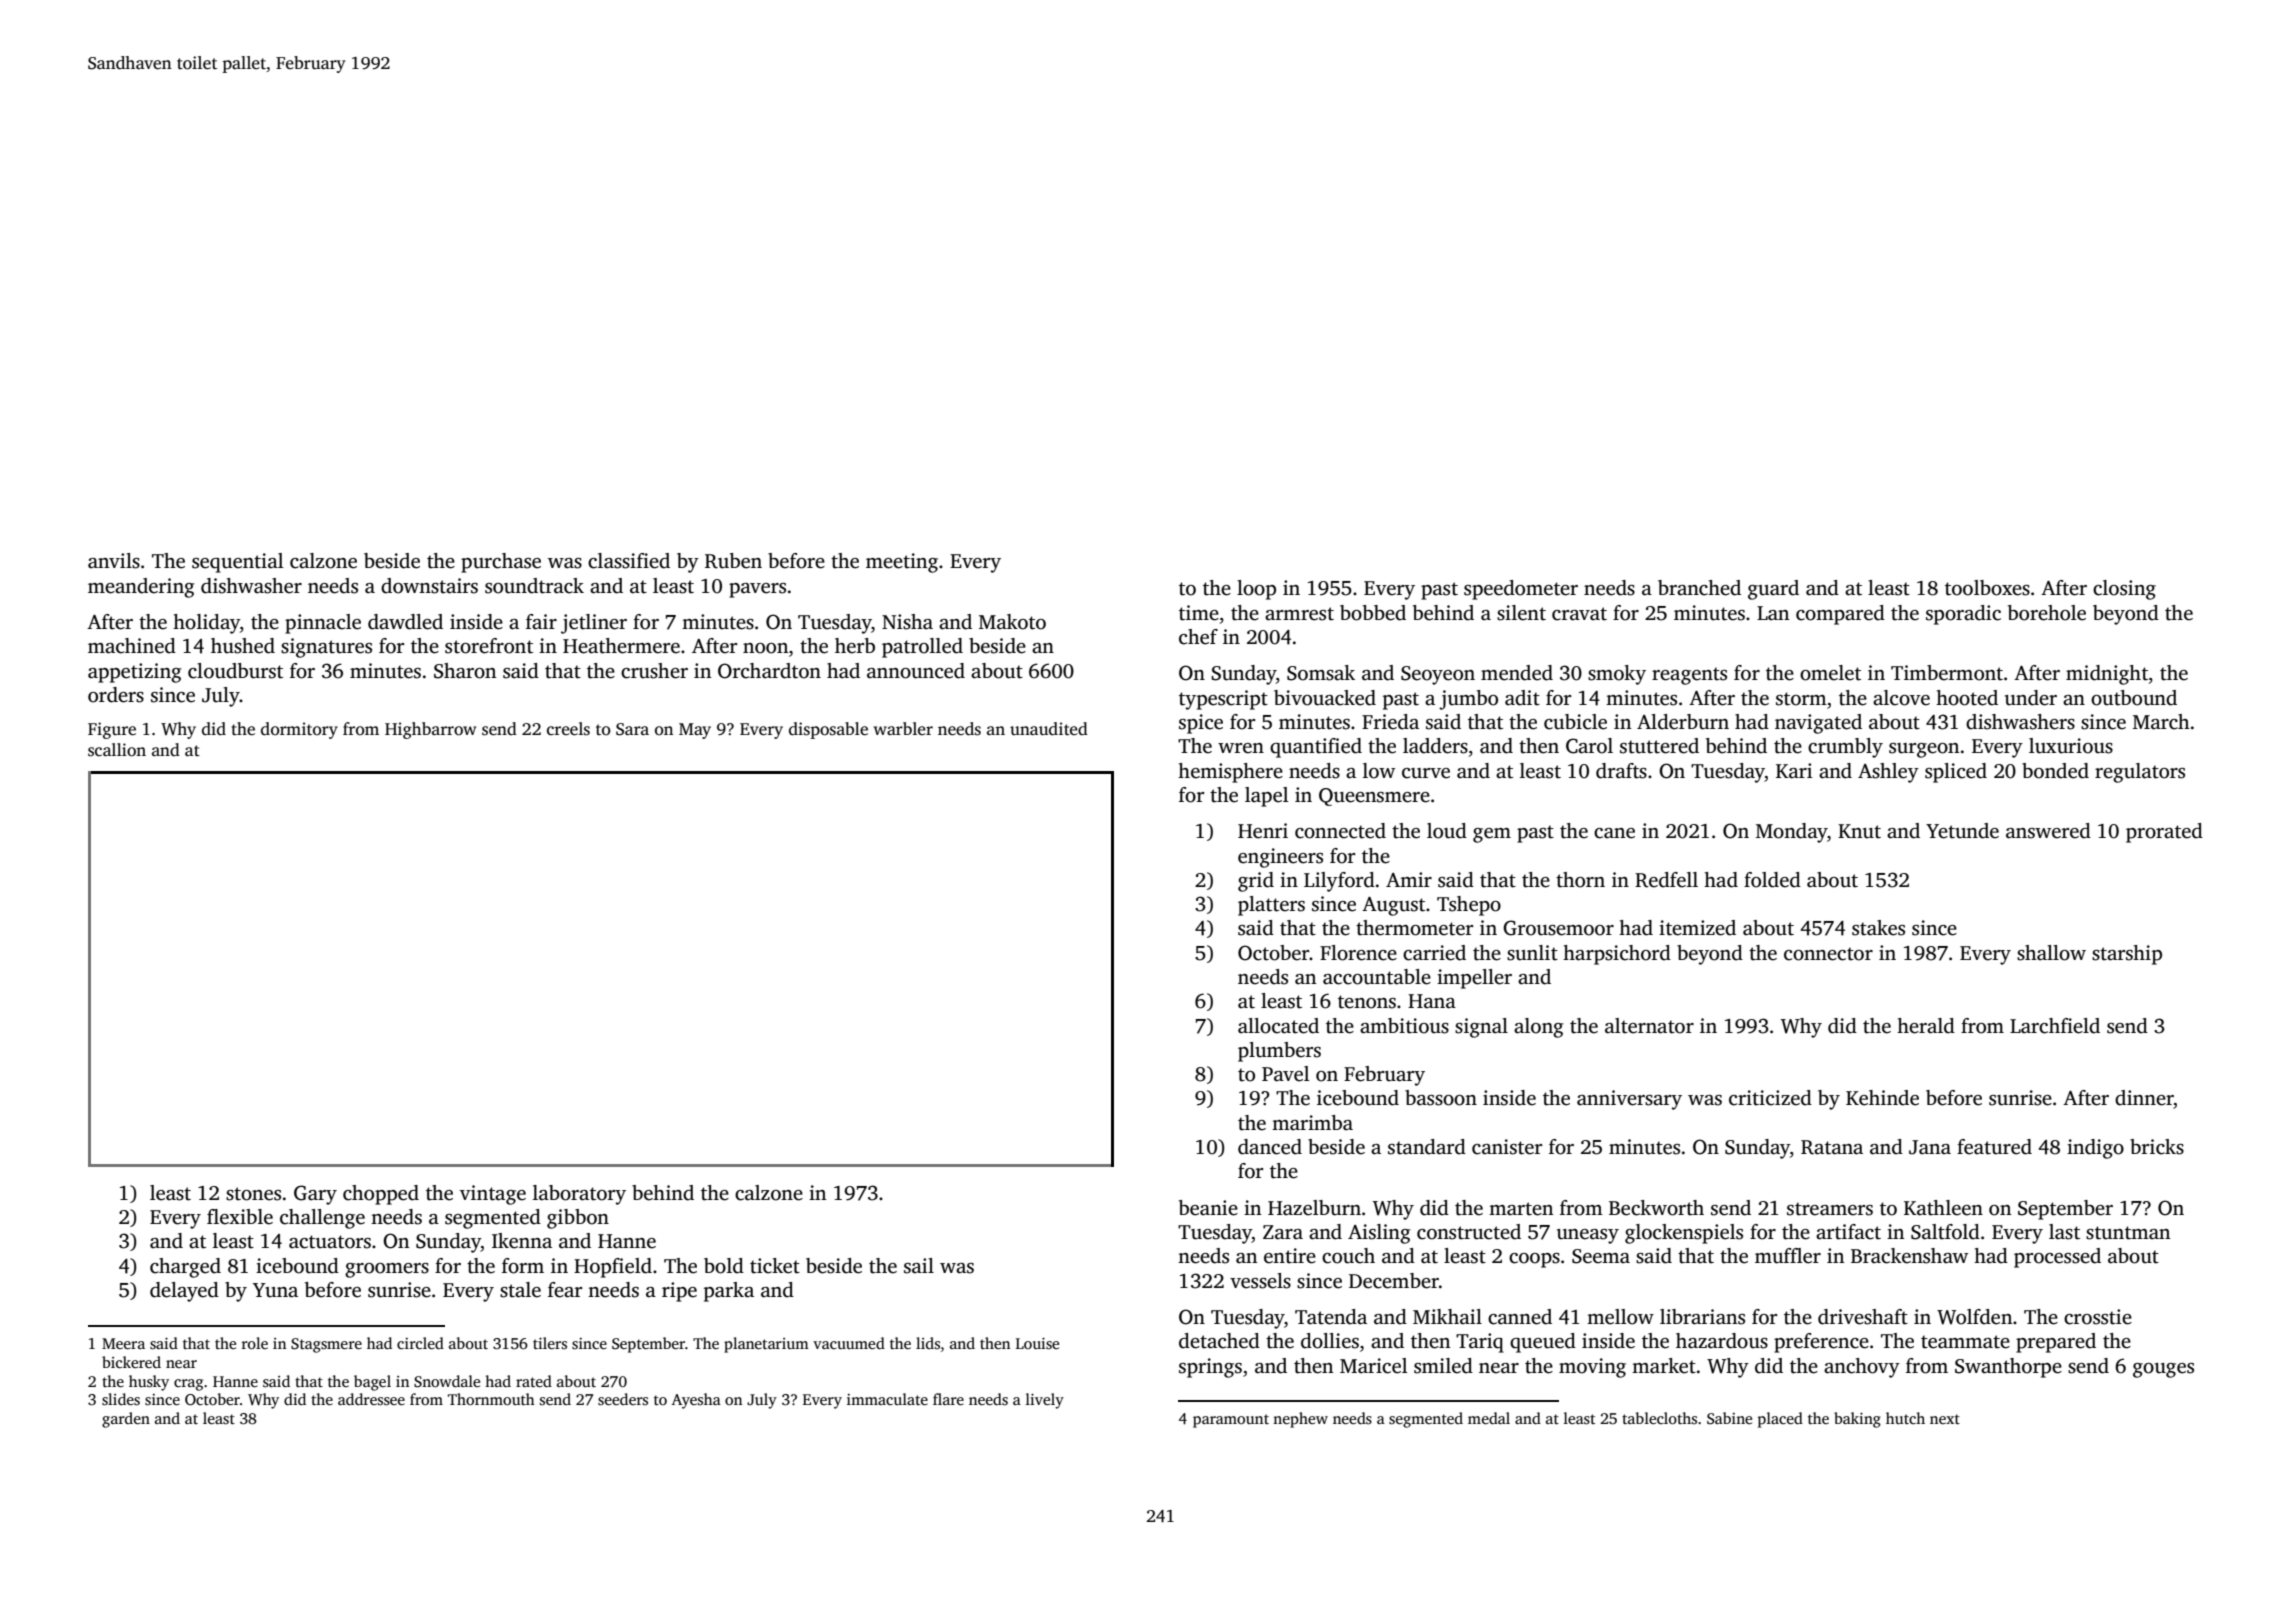  Describe the element at coordinates (255, 1343) in the screenshot. I see `role` at that location.
